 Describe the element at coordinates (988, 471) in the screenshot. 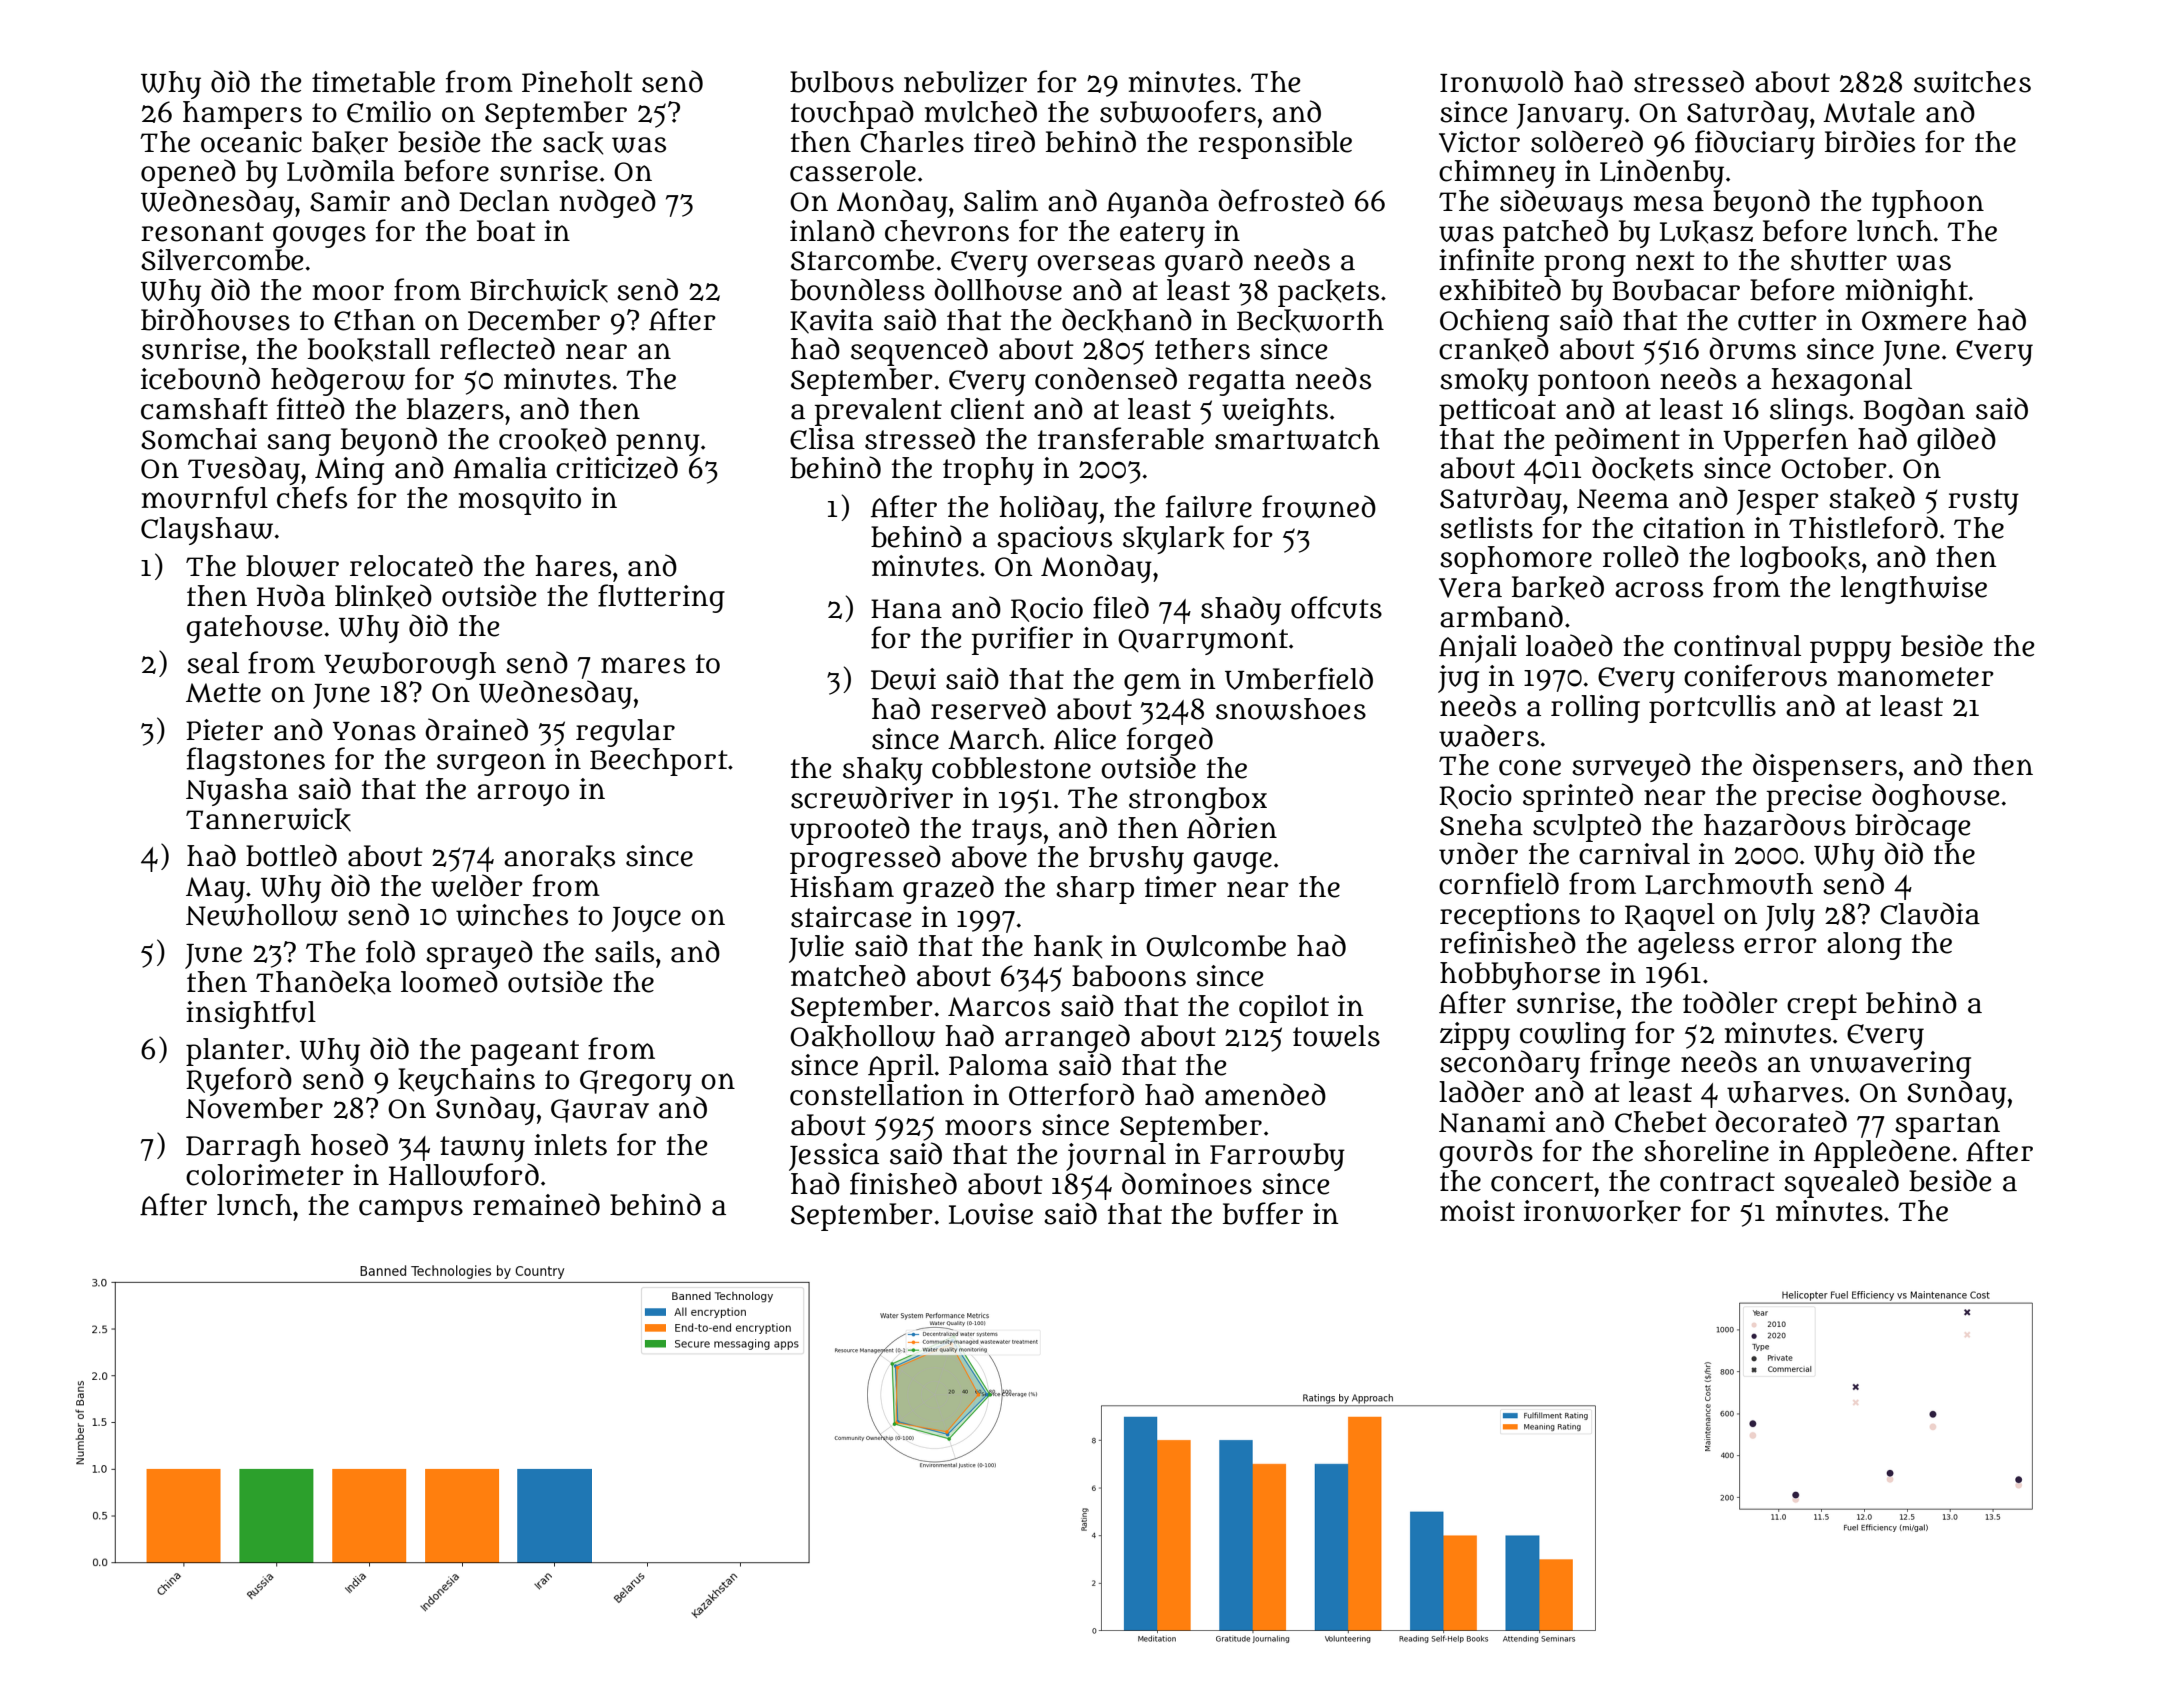

I see `trophy` at that location.
